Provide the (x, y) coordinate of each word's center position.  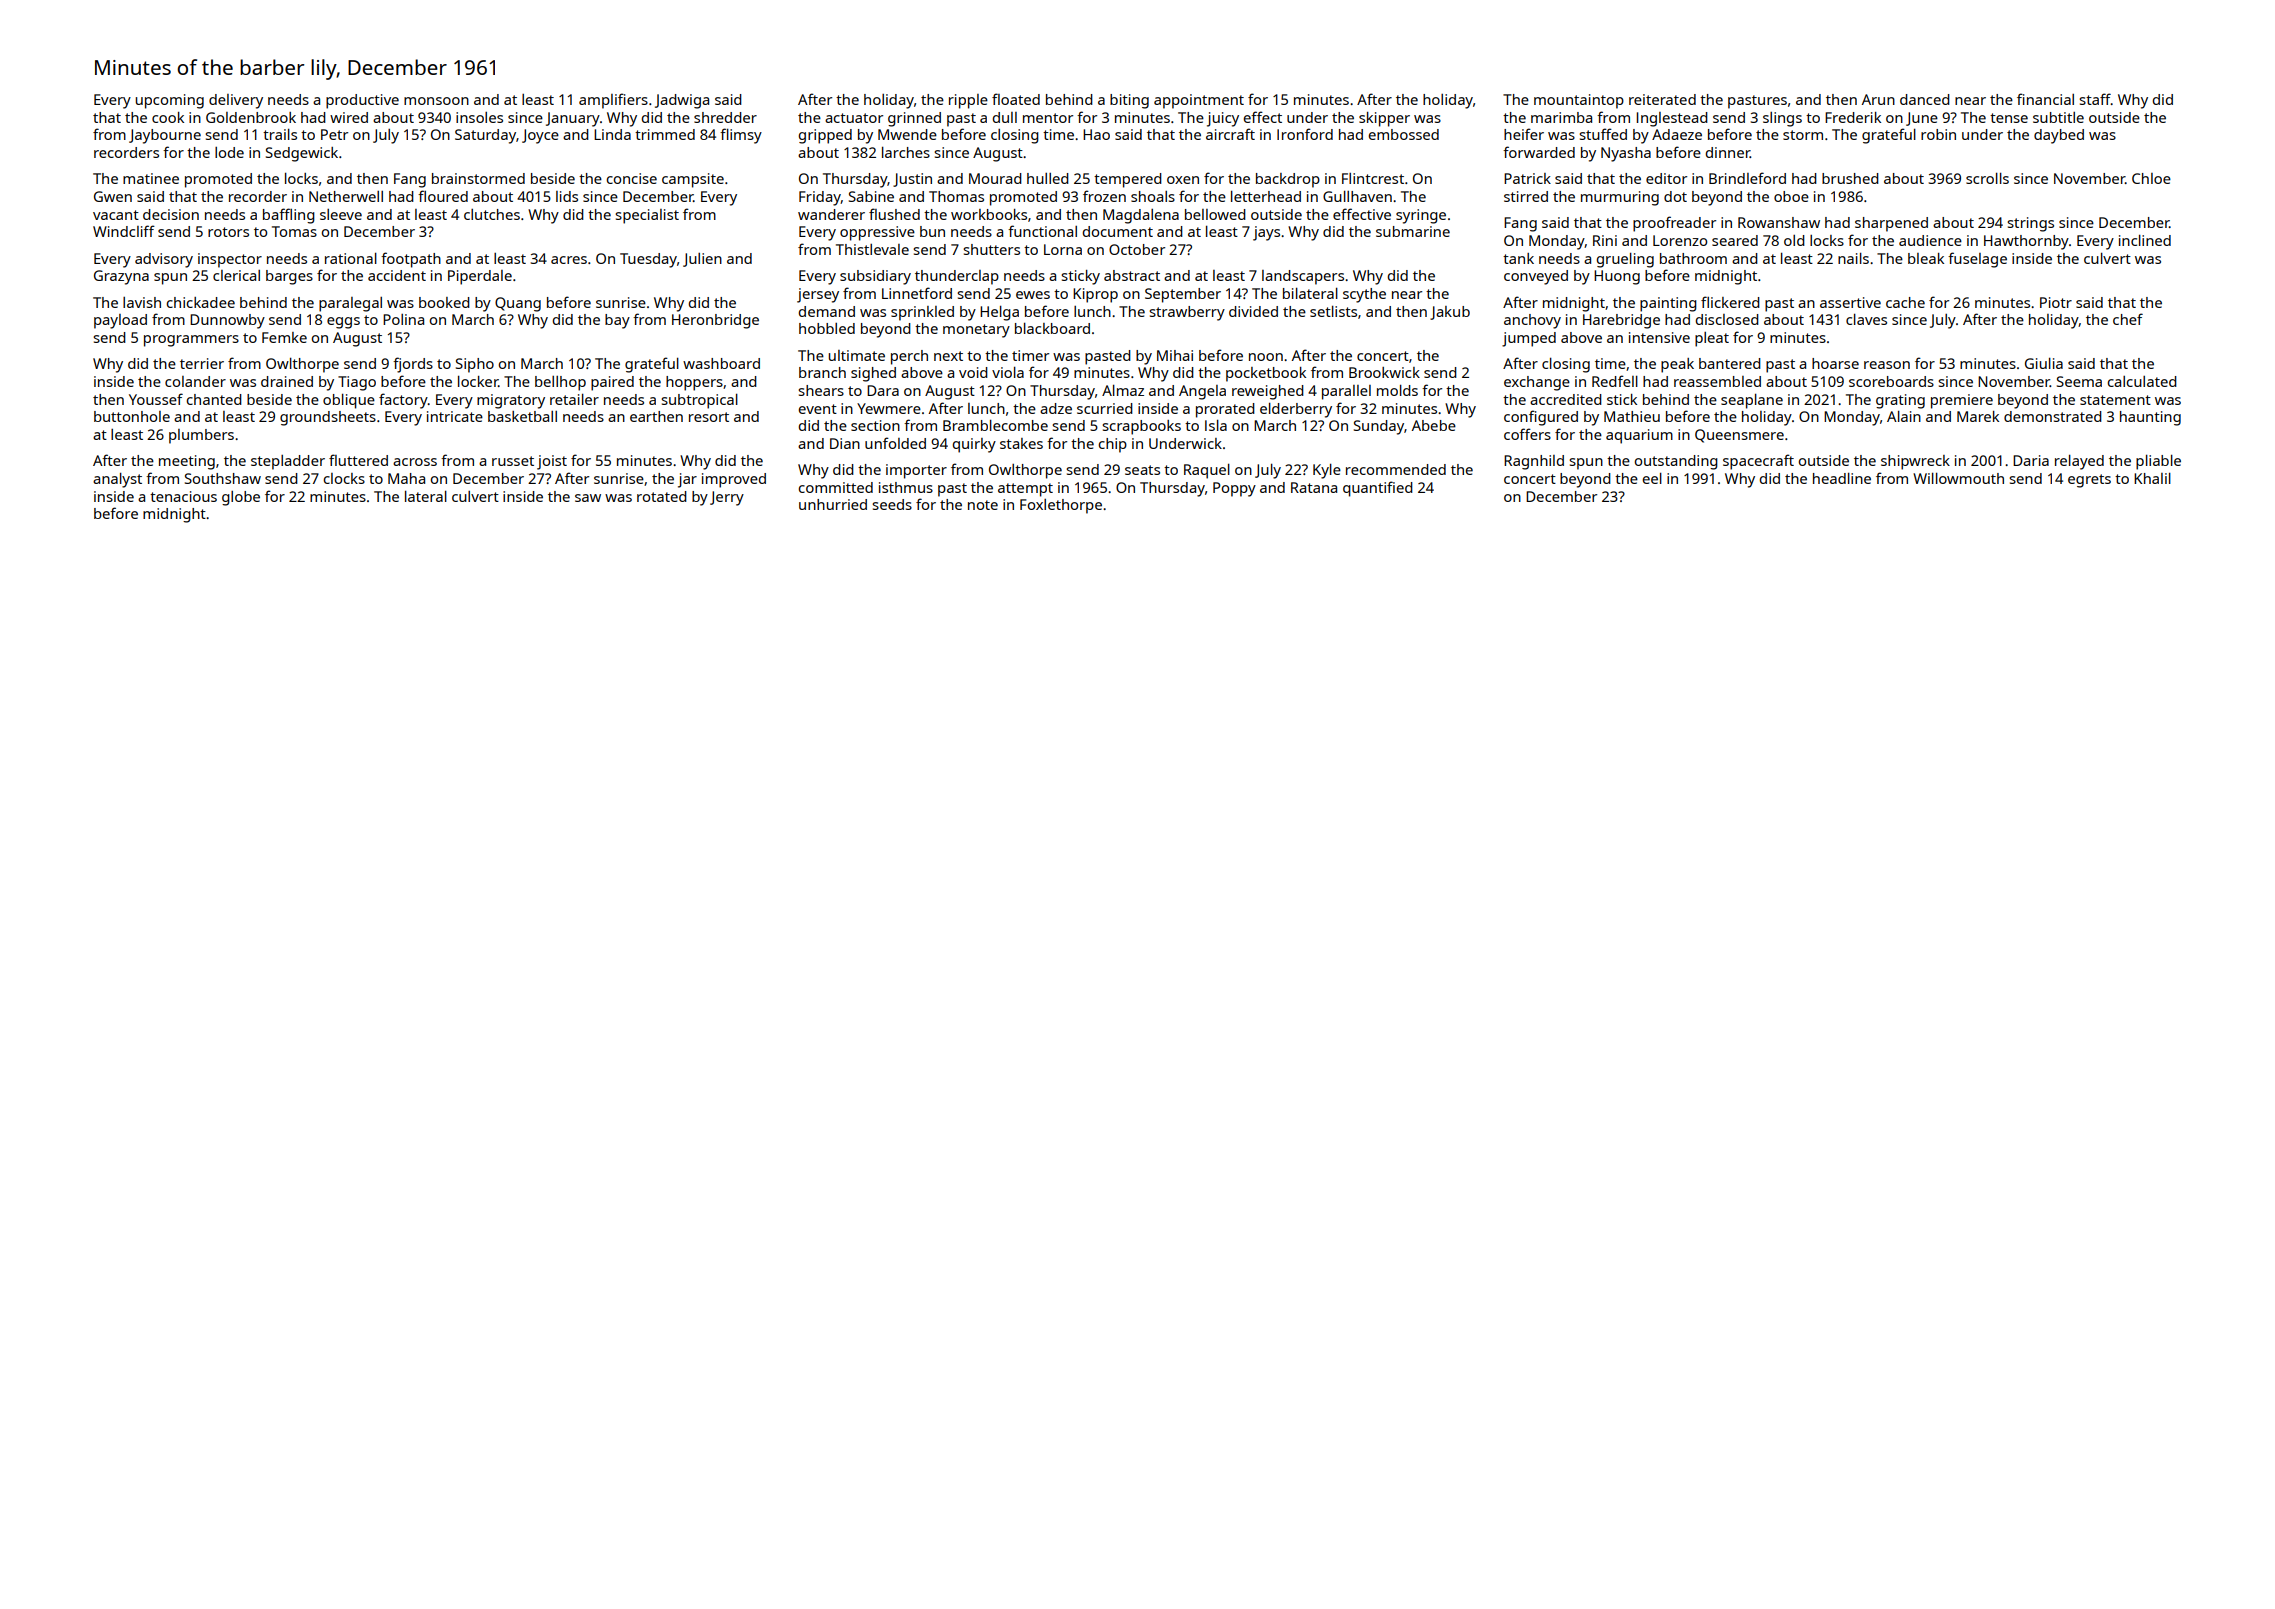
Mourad (995, 178)
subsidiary (875, 277)
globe (241, 498)
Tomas (294, 231)
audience (1930, 240)
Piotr (2056, 302)
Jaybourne (165, 136)
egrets (2089, 481)
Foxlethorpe (1061, 506)
